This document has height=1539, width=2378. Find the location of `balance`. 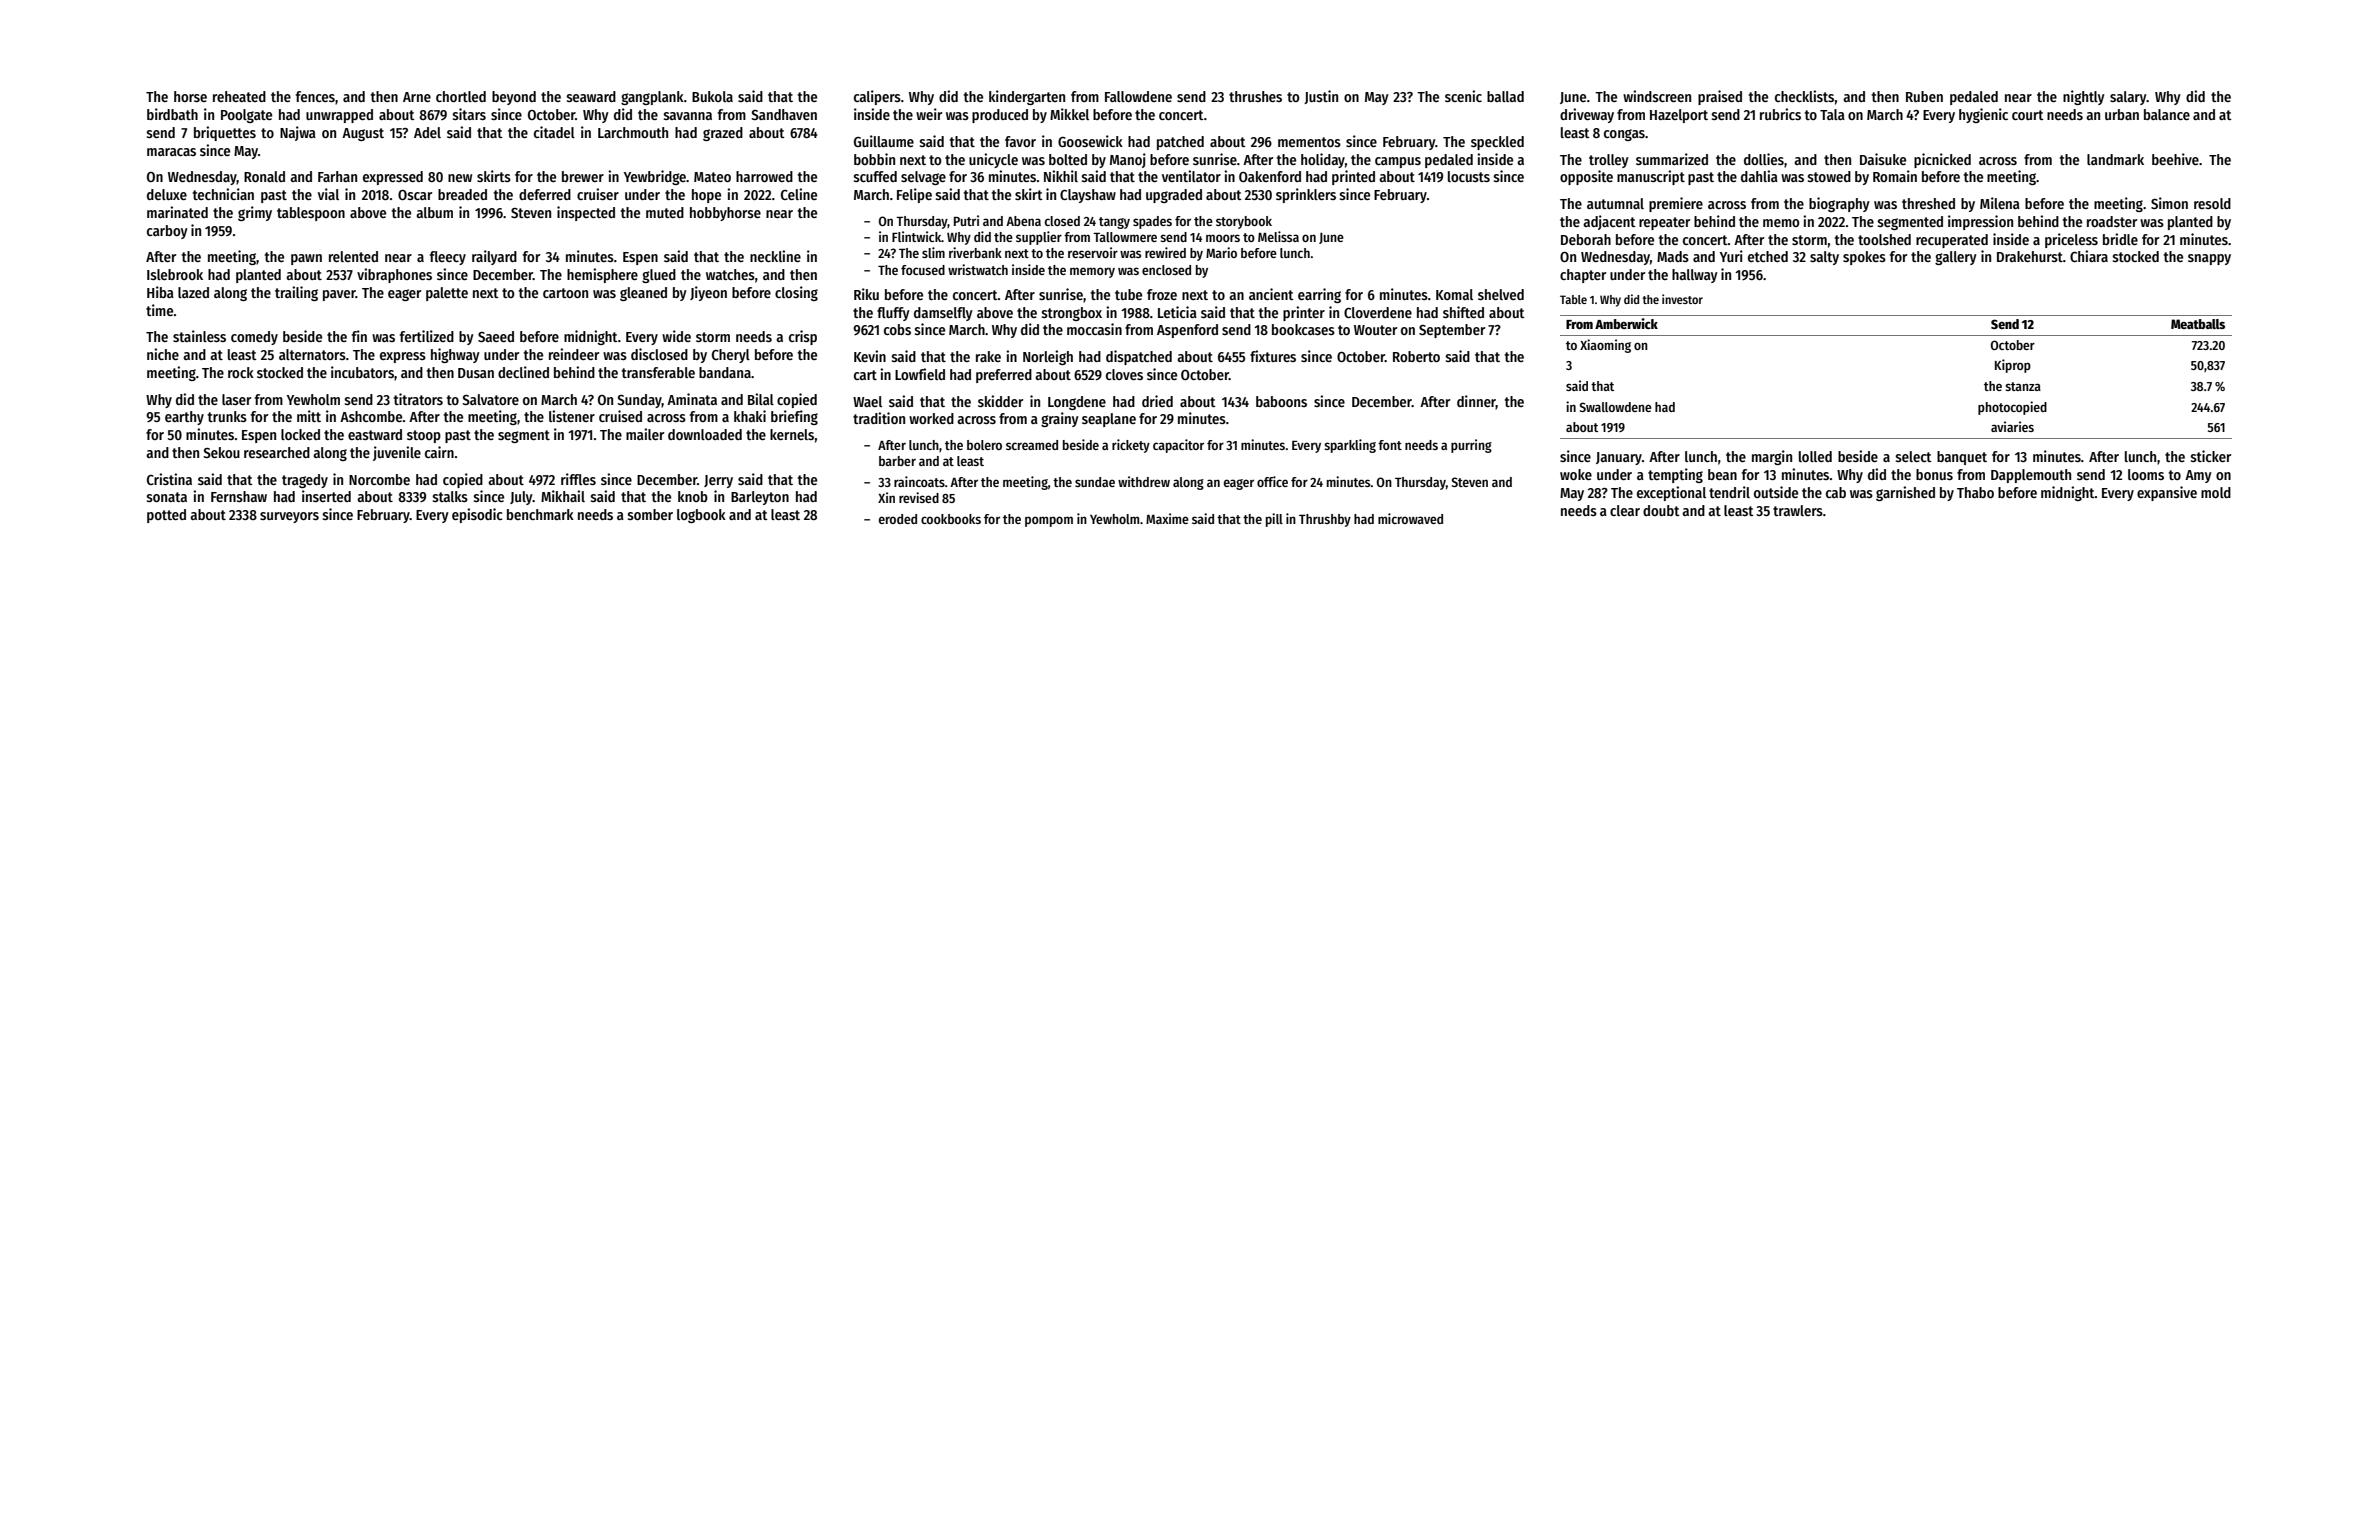

balance is located at coordinates (2167, 114).
